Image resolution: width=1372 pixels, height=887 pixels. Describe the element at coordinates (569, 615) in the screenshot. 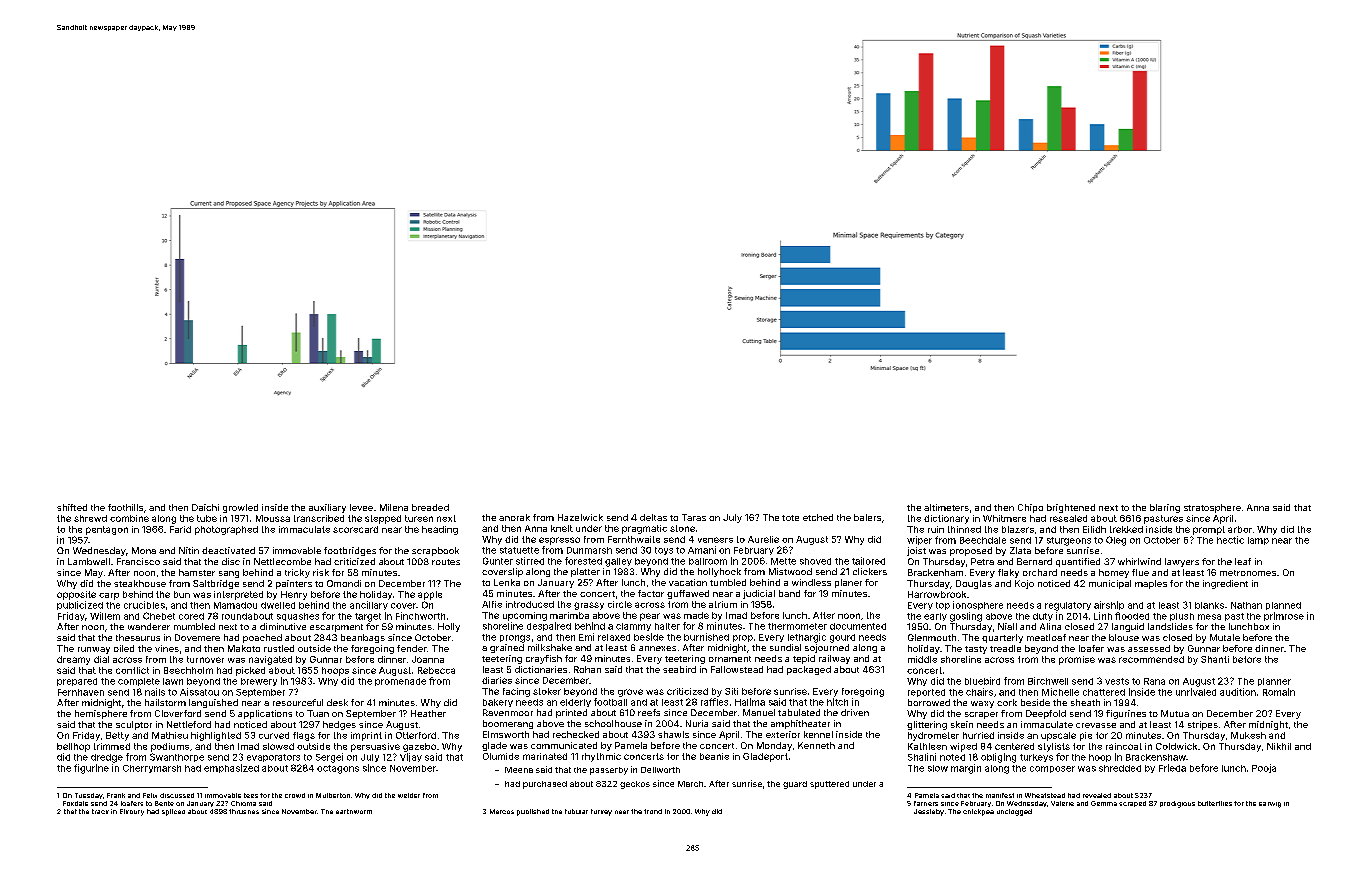

I see `marimba` at that location.
